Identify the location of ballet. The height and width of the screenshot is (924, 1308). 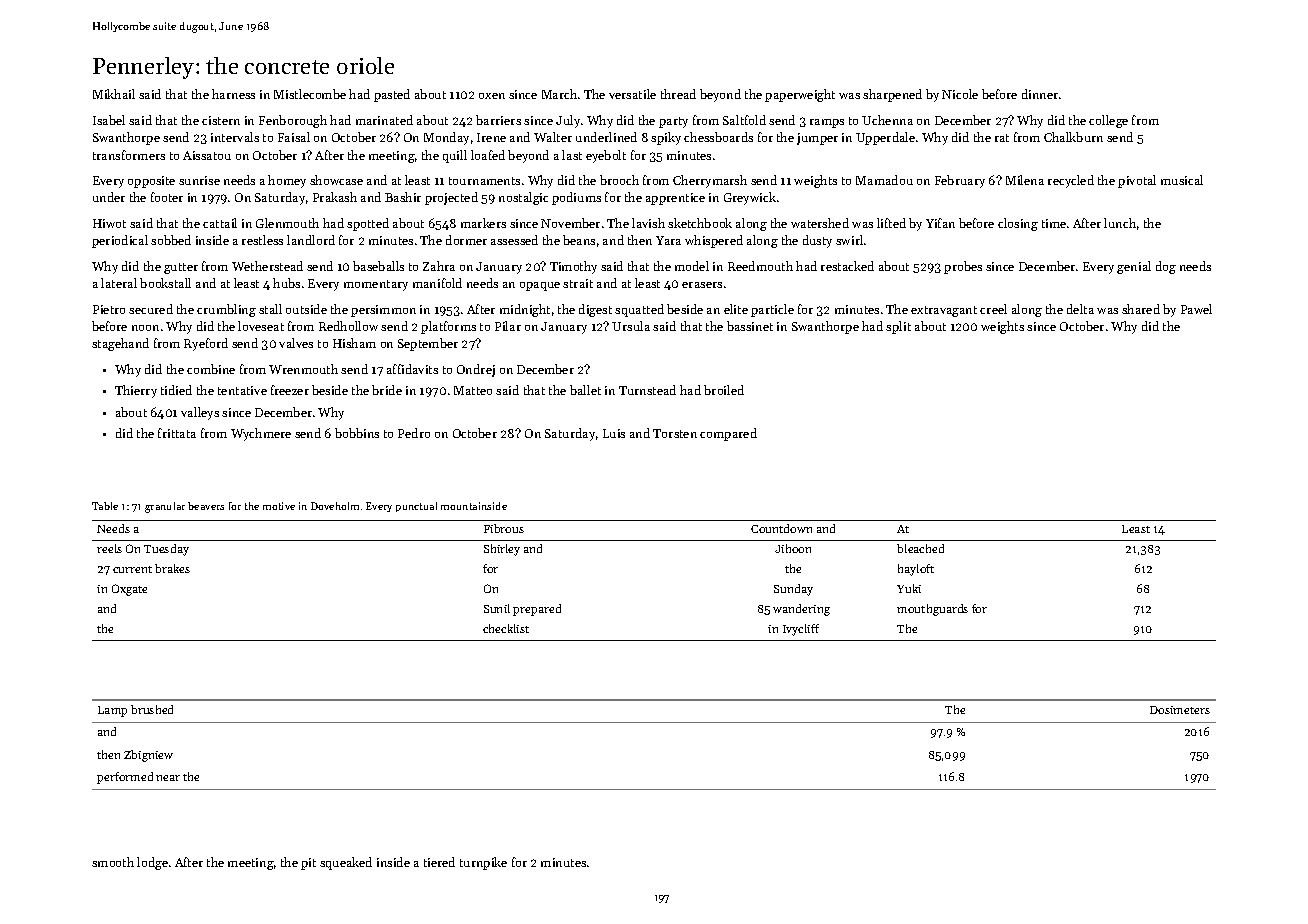
(585, 390).
